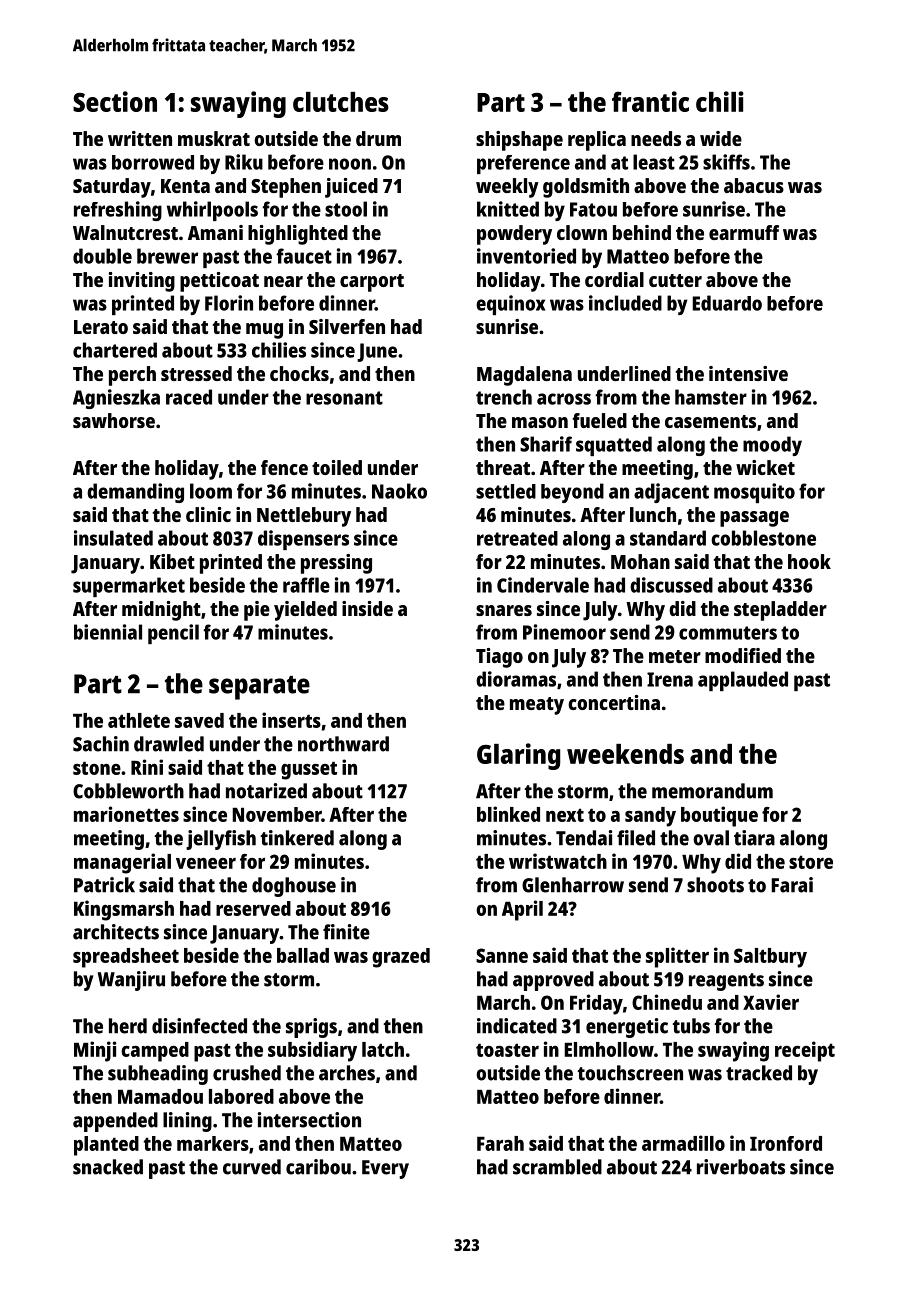 The height and width of the screenshot is (1316, 908). Describe the element at coordinates (543, 585) in the screenshot. I see `Cindervale` at that location.
